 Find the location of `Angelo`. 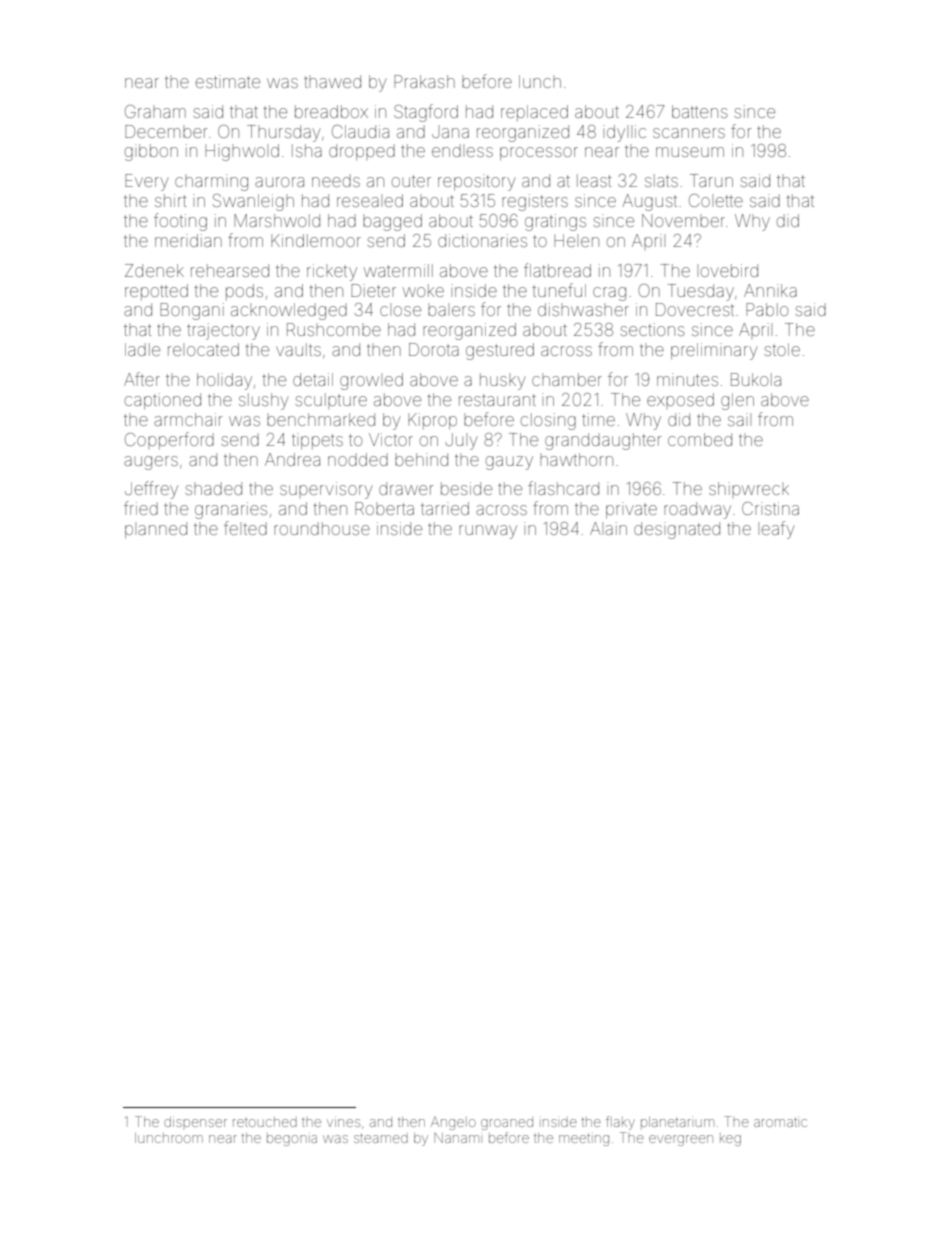

Angelo is located at coordinates (453, 1123).
